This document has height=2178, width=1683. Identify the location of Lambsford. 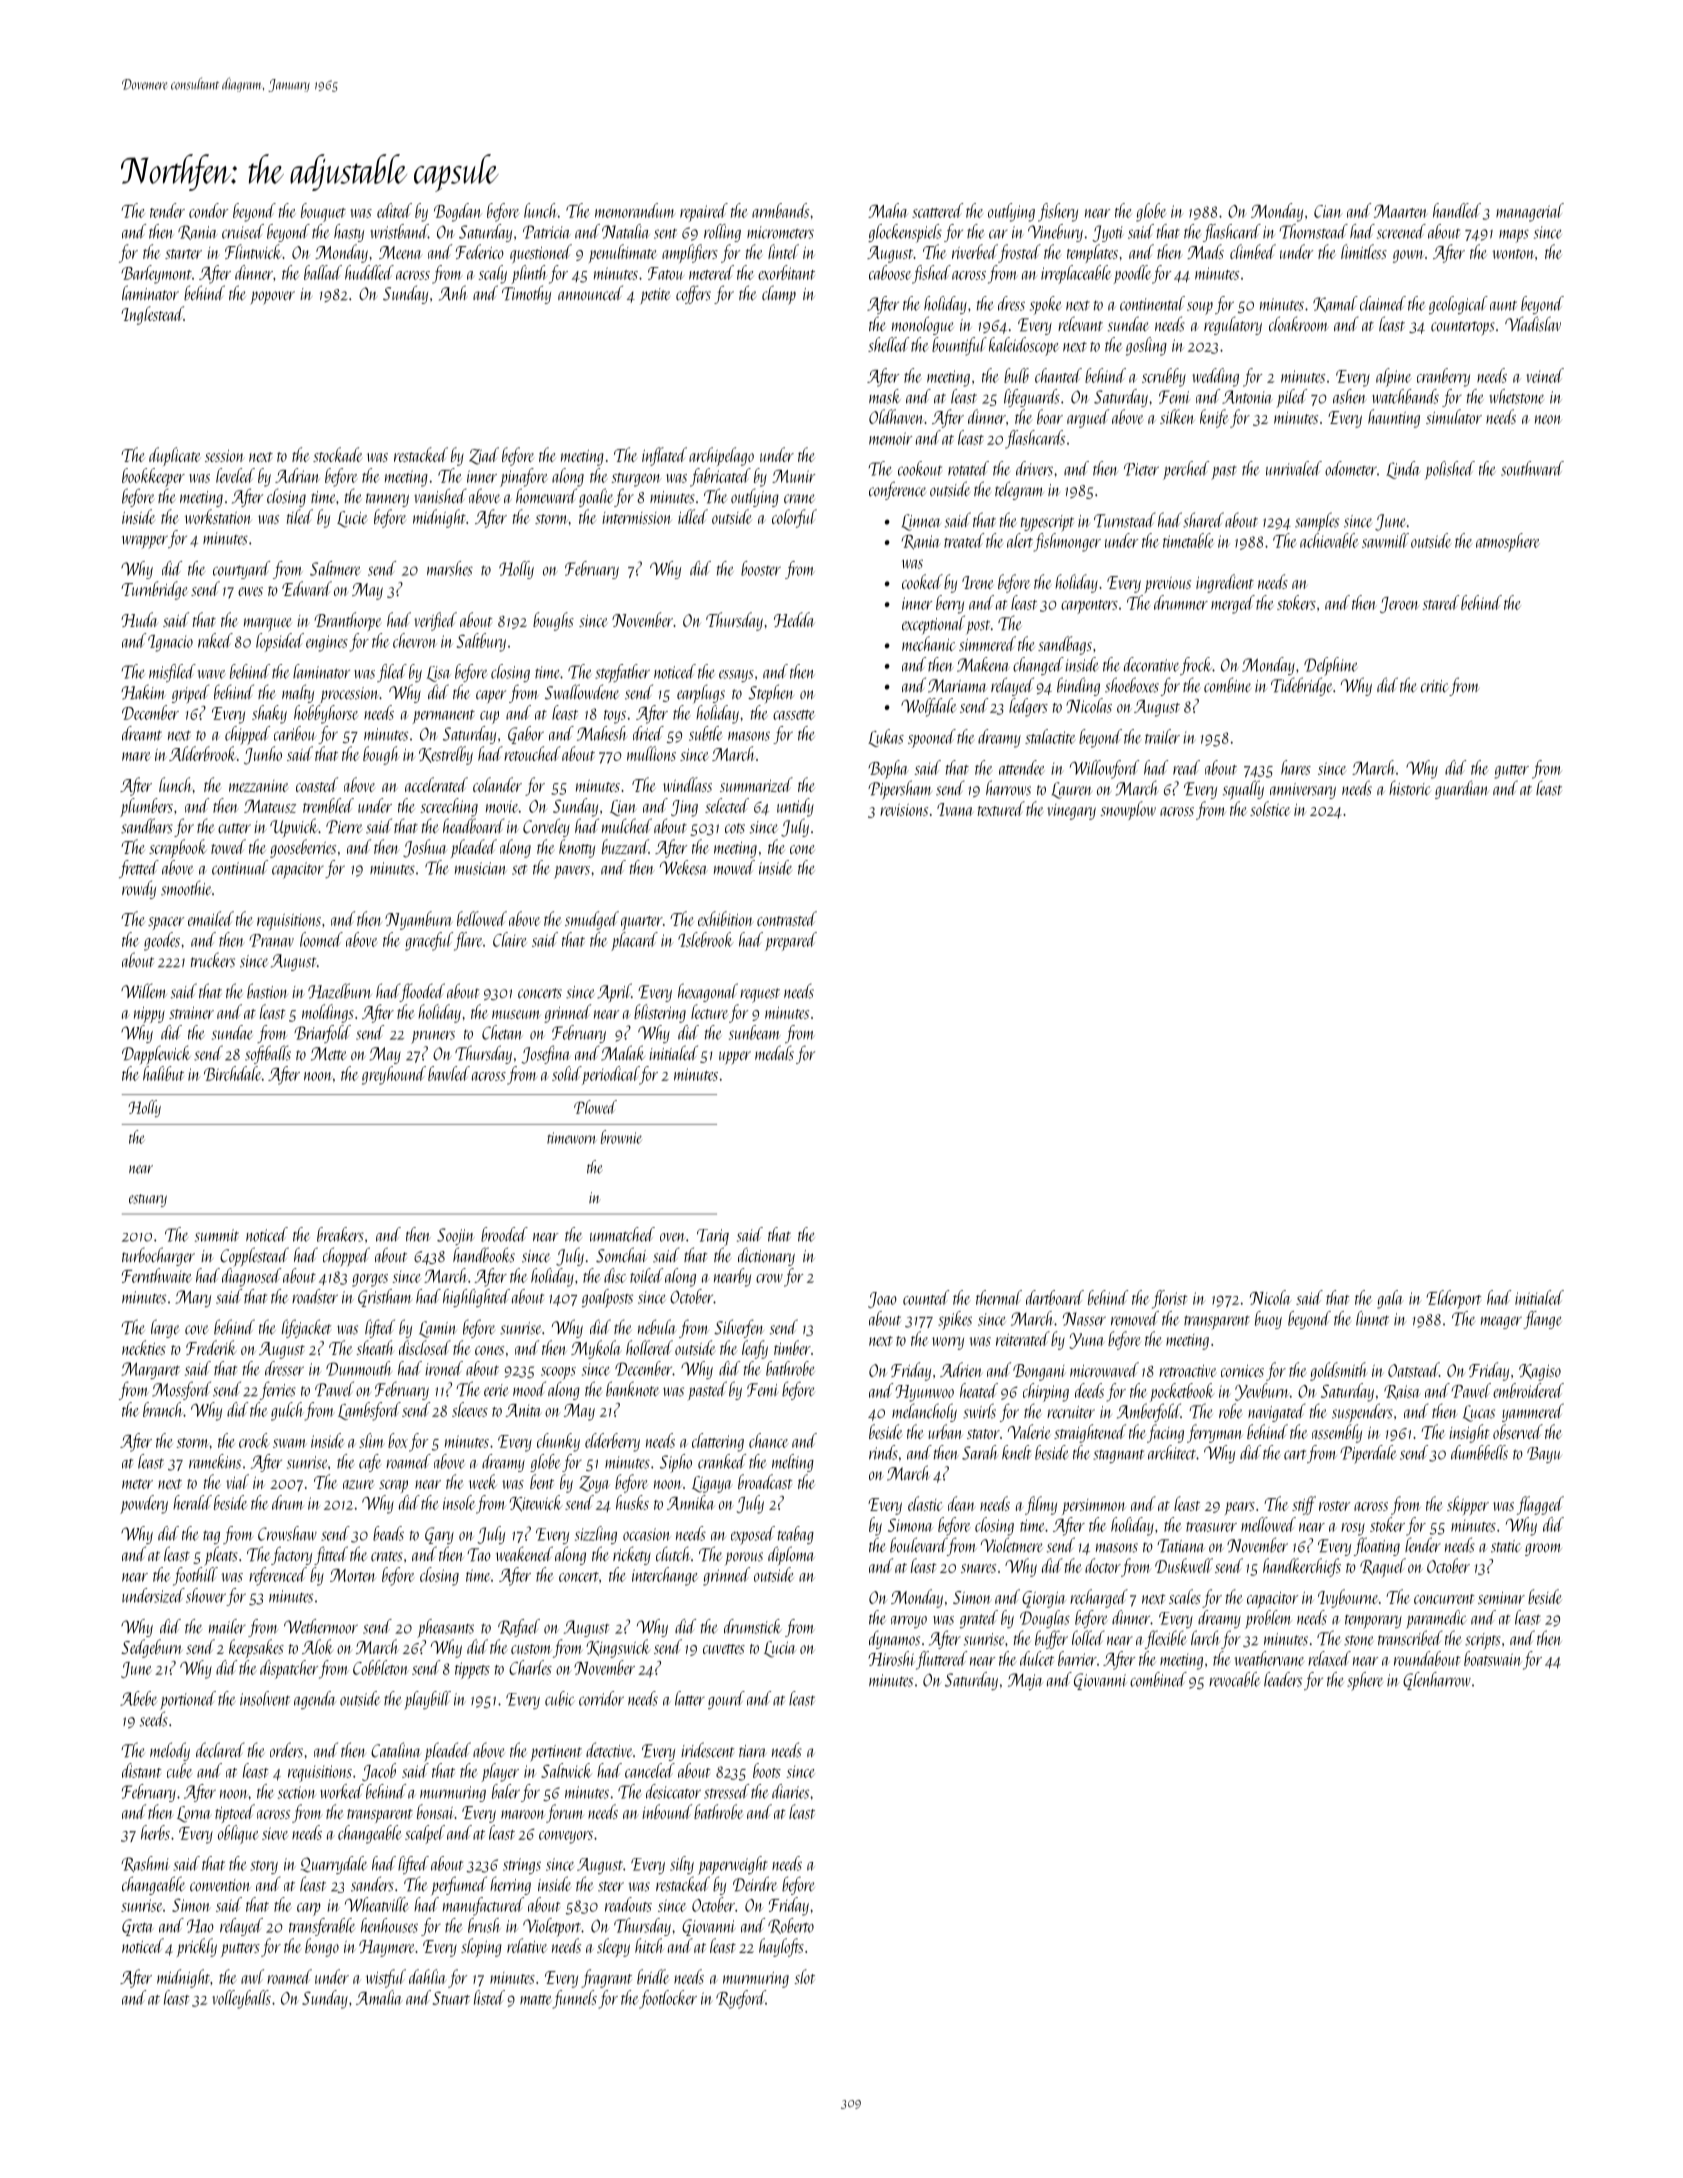
(369, 1411).
